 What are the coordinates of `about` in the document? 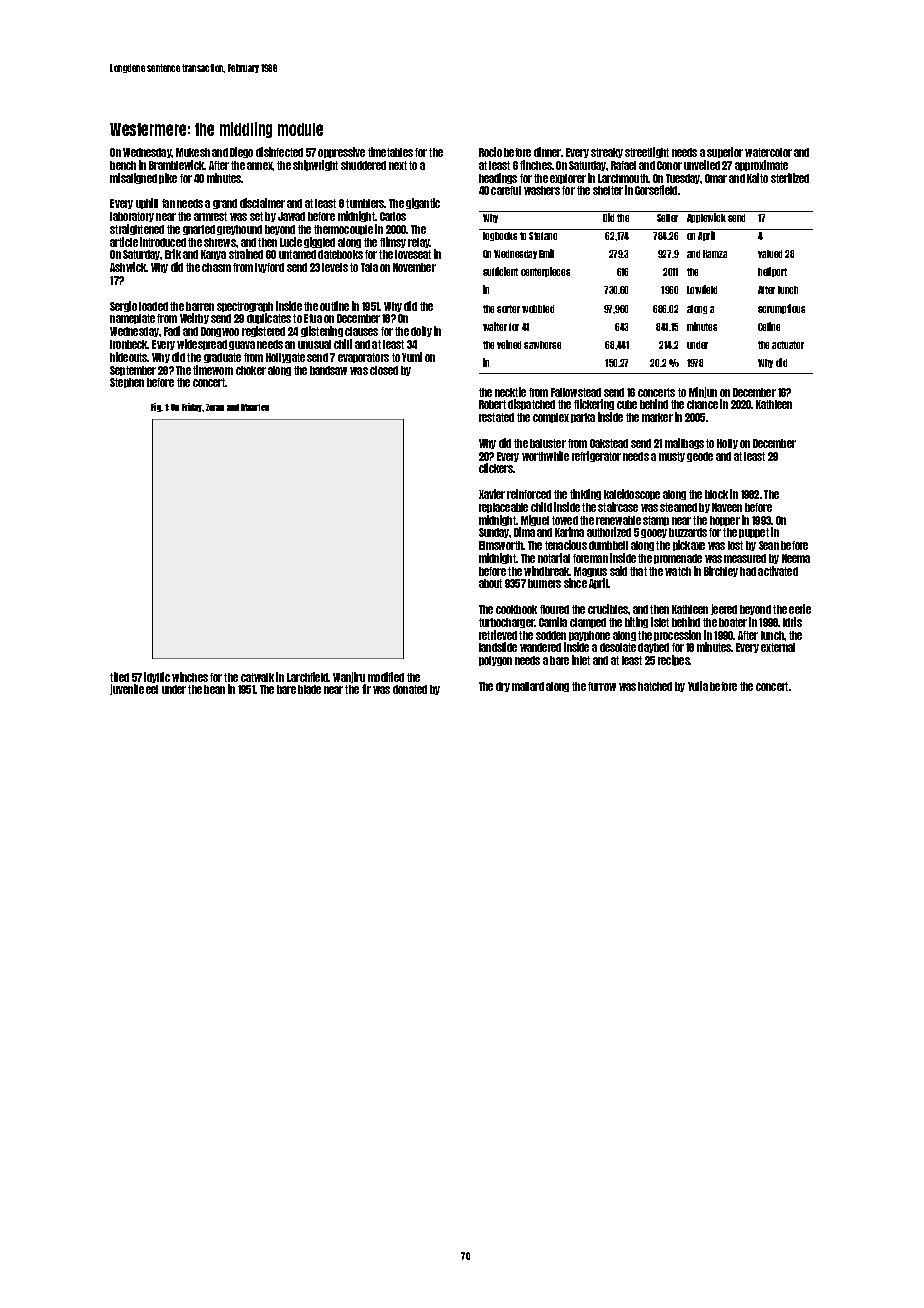 It's located at (490, 583).
